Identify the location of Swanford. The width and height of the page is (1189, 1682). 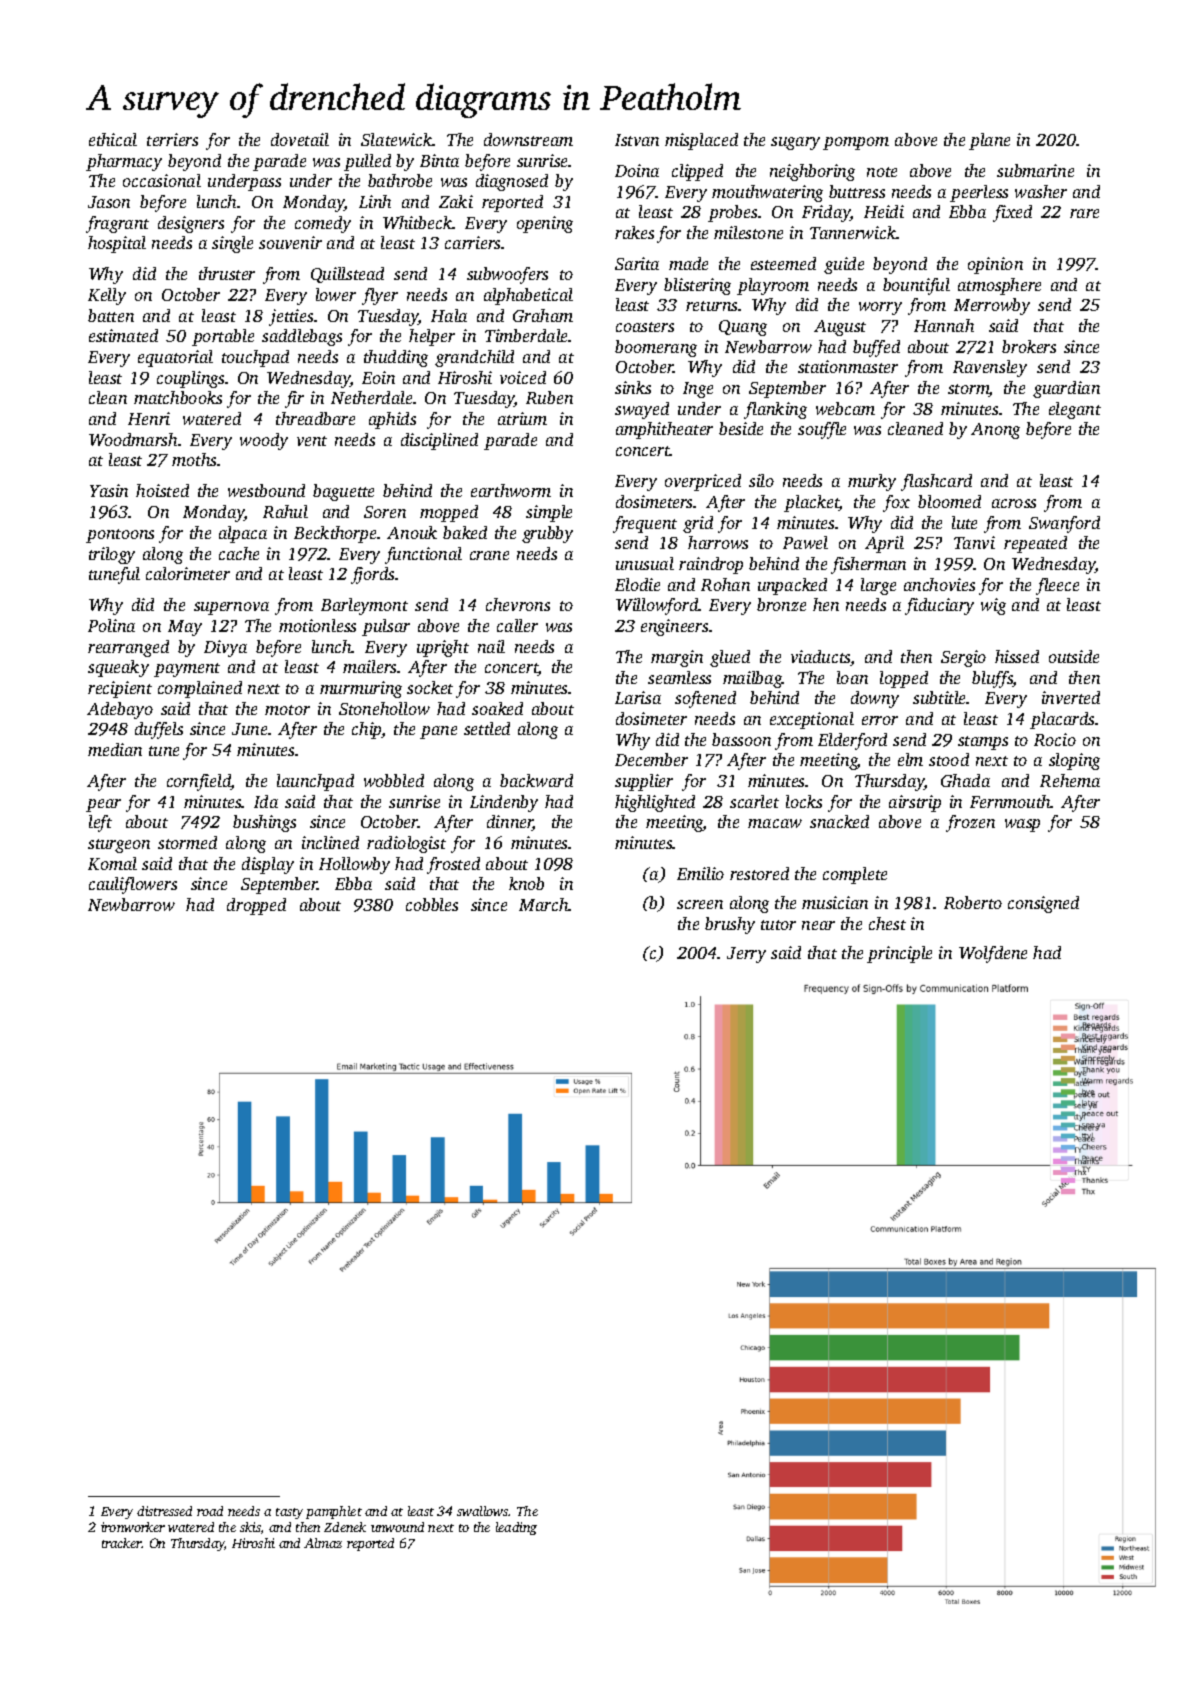
(1064, 524).
